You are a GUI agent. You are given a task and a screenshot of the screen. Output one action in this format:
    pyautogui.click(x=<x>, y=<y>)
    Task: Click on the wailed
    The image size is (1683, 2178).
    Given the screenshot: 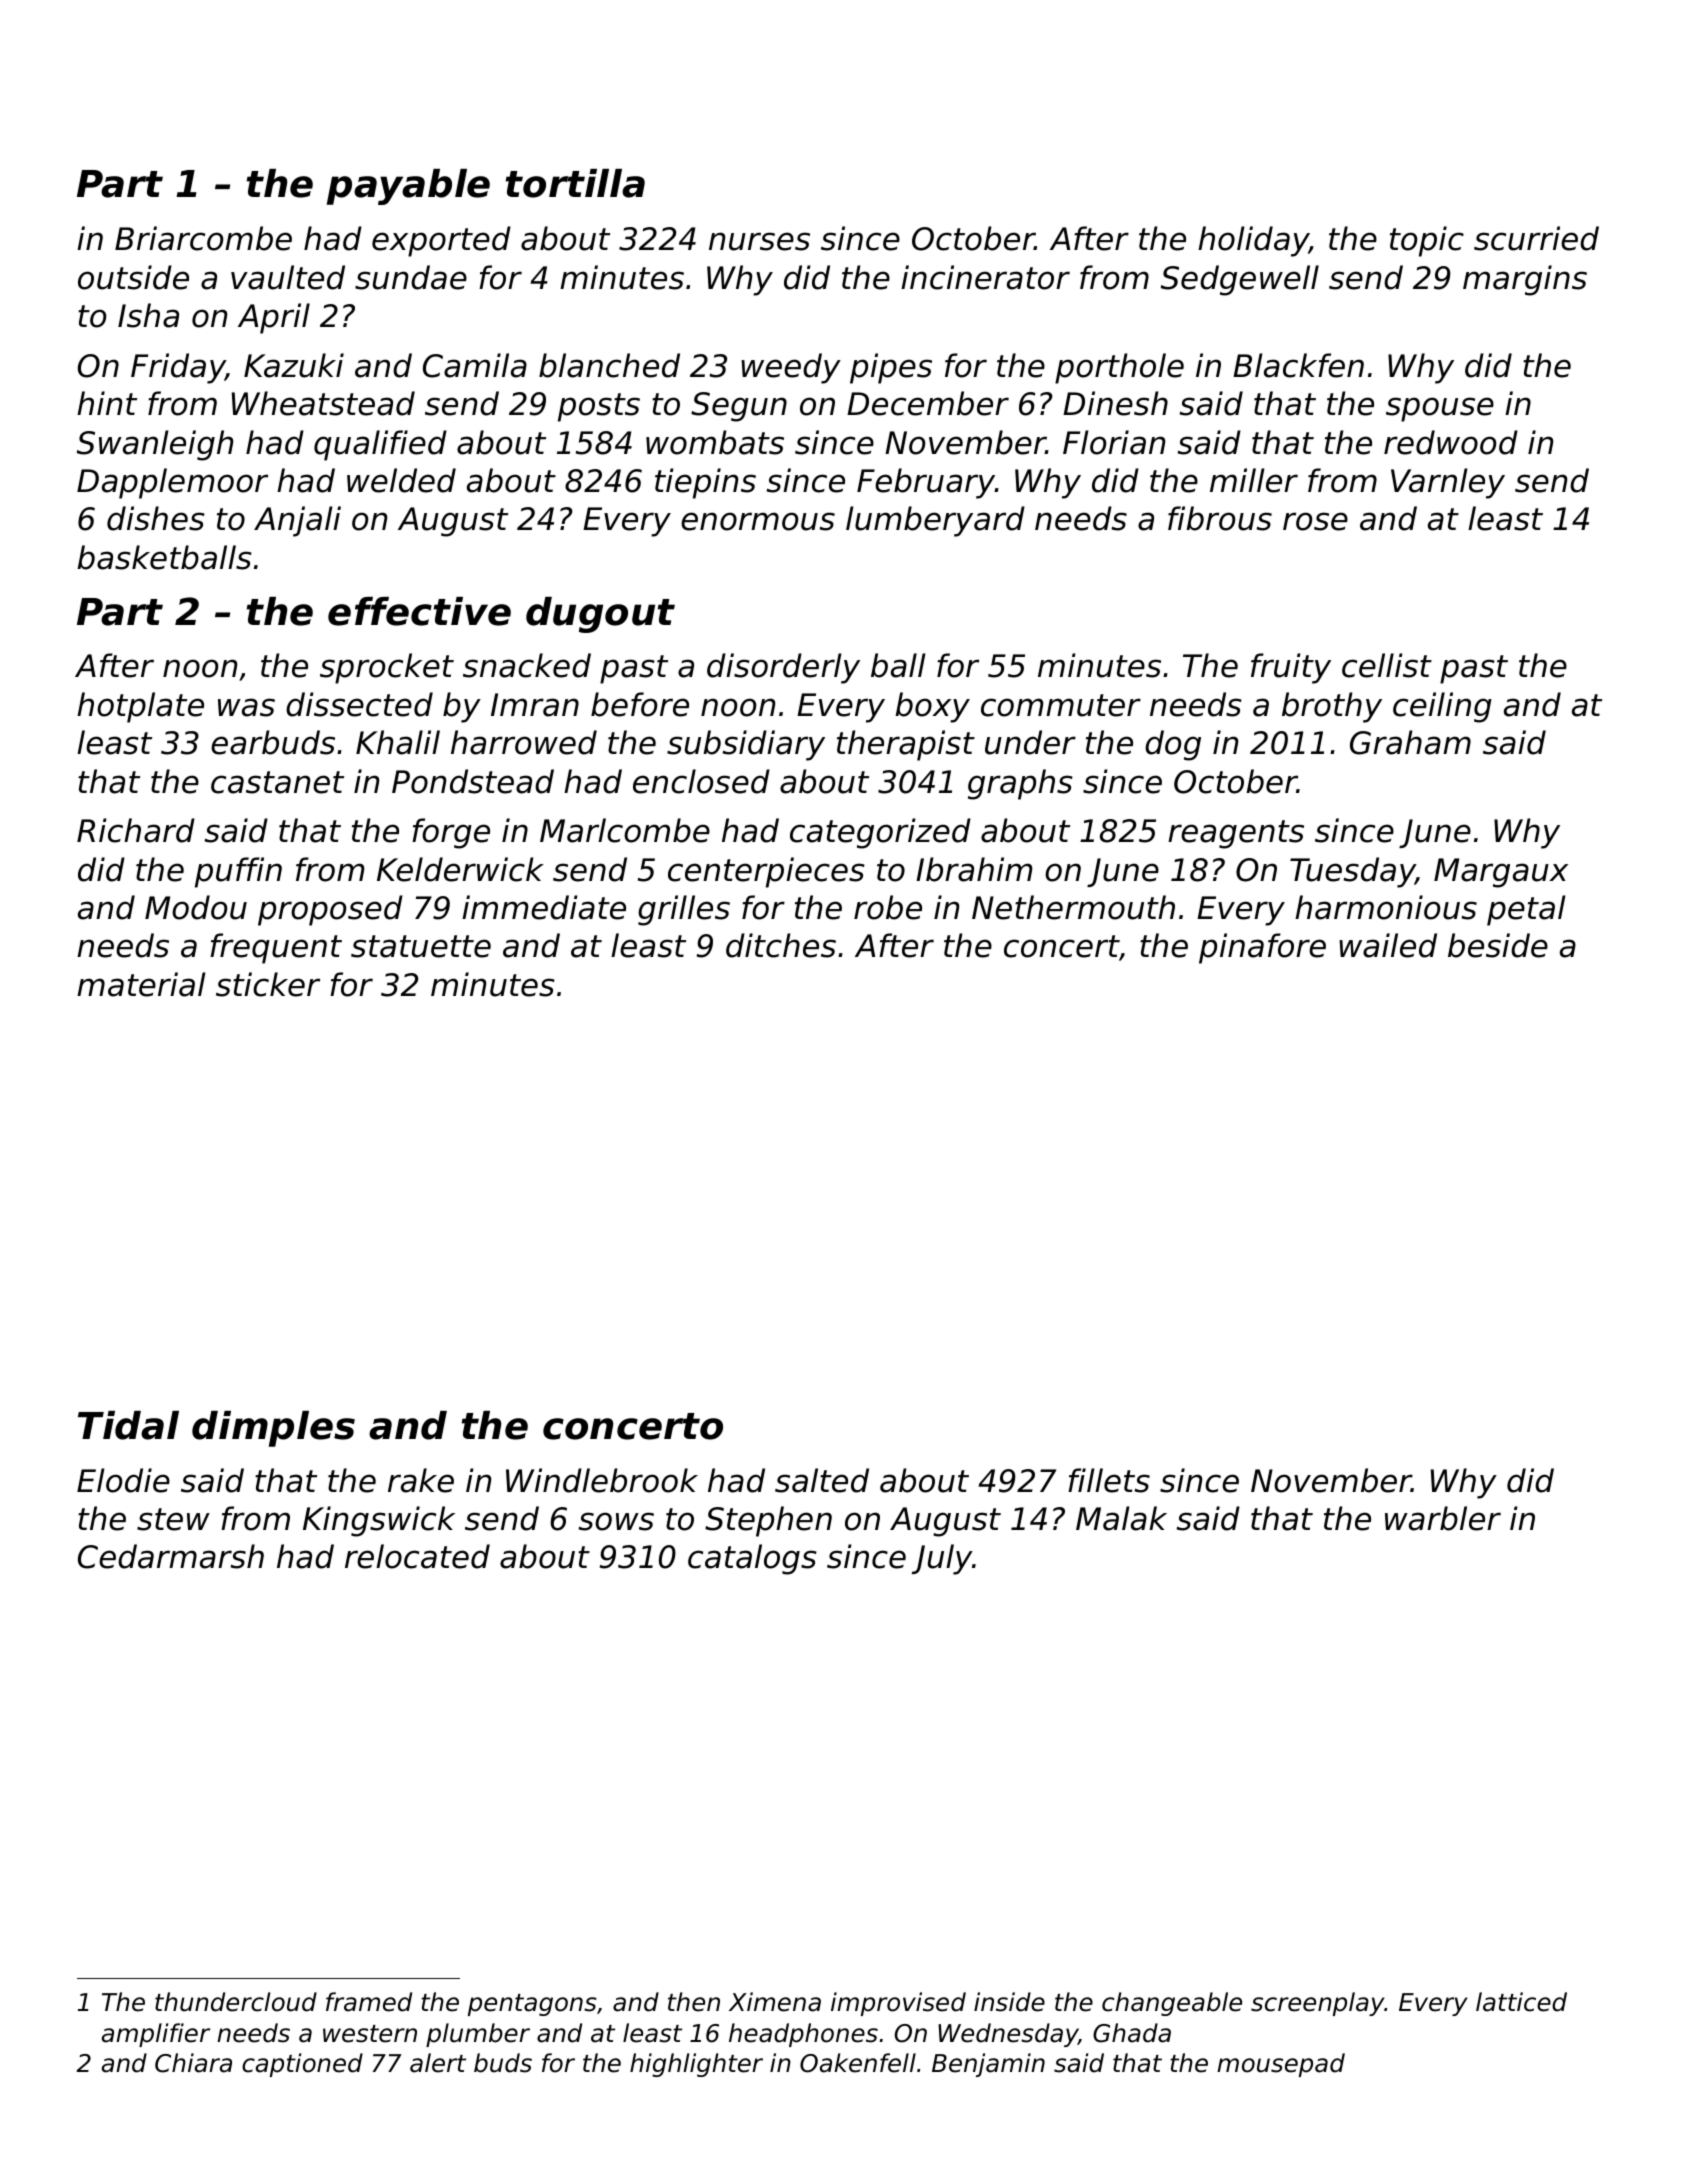 What is the action you would take?
    pyautogui.click(x=1388, y=945)
